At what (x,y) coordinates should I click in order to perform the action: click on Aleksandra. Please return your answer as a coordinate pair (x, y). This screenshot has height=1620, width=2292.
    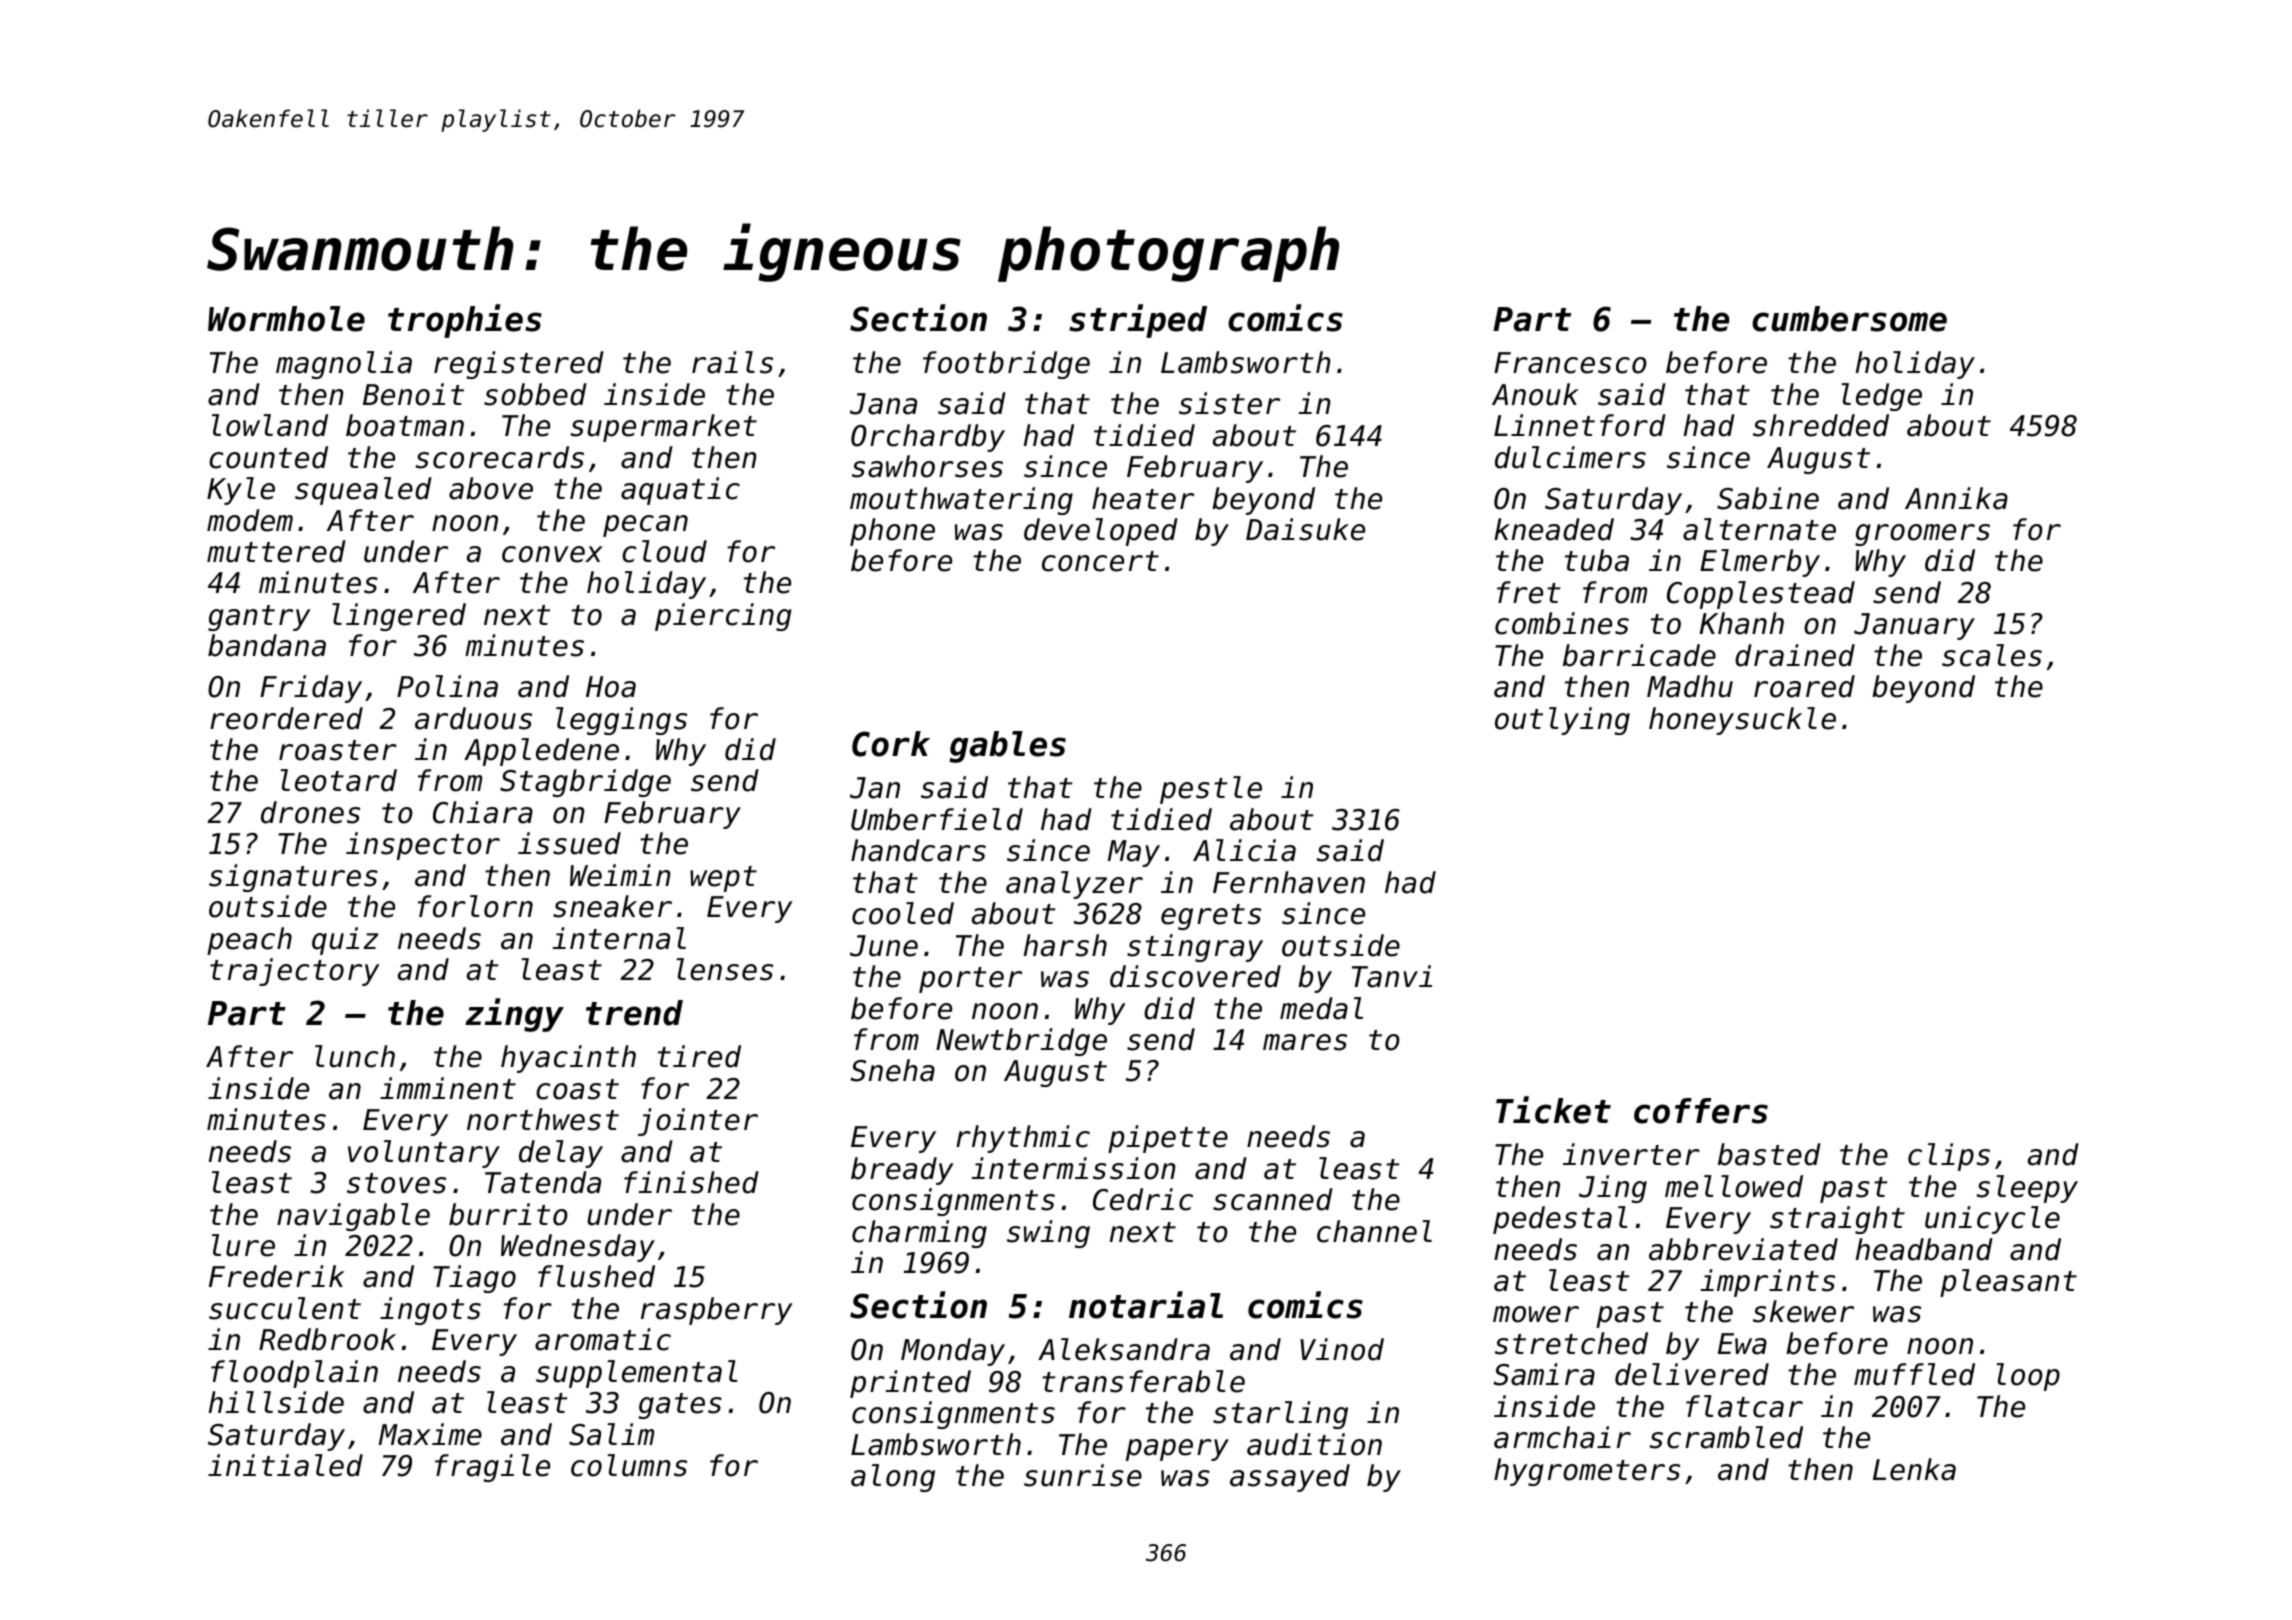
    Looking at the image, I should click on (1124, 1349).
